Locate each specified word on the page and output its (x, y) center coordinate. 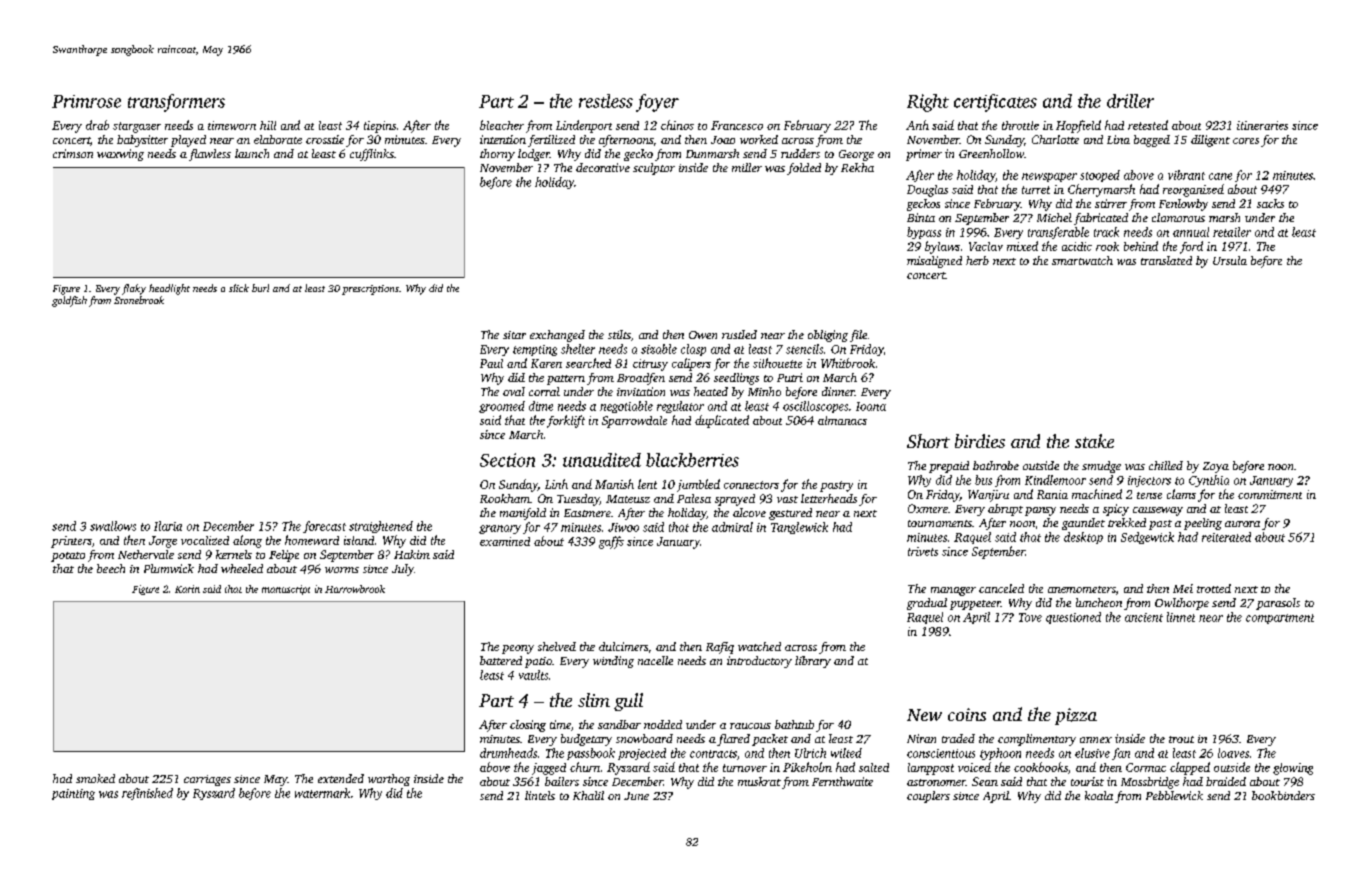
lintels (540, 795)
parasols (1278, 604)
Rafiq (720, 648)
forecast (324, 527)
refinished (147, 794)
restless (606, 101)
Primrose (86, 101)
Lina (1118, 139)
